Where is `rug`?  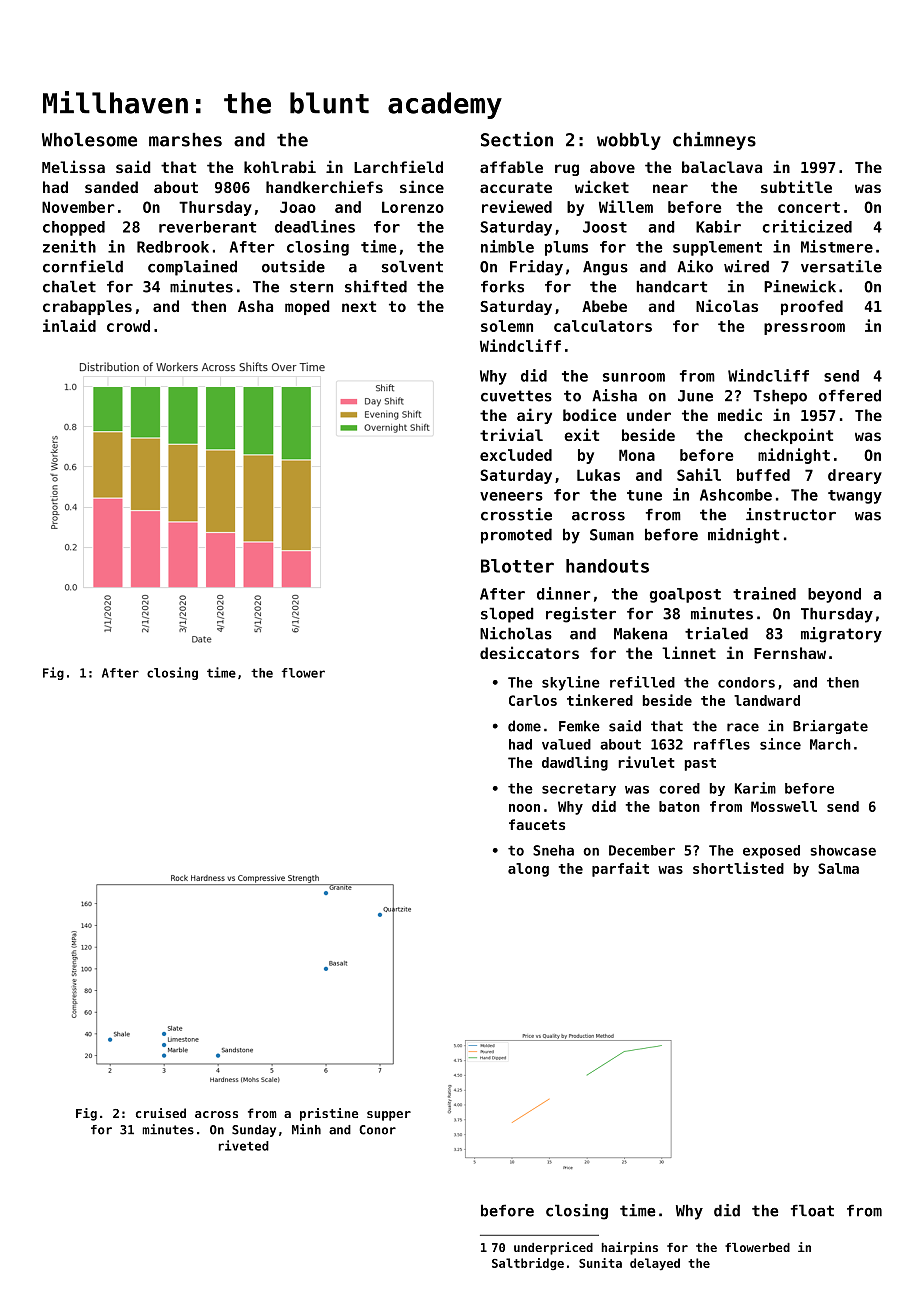 rug is located at coordinates (567, 170).
